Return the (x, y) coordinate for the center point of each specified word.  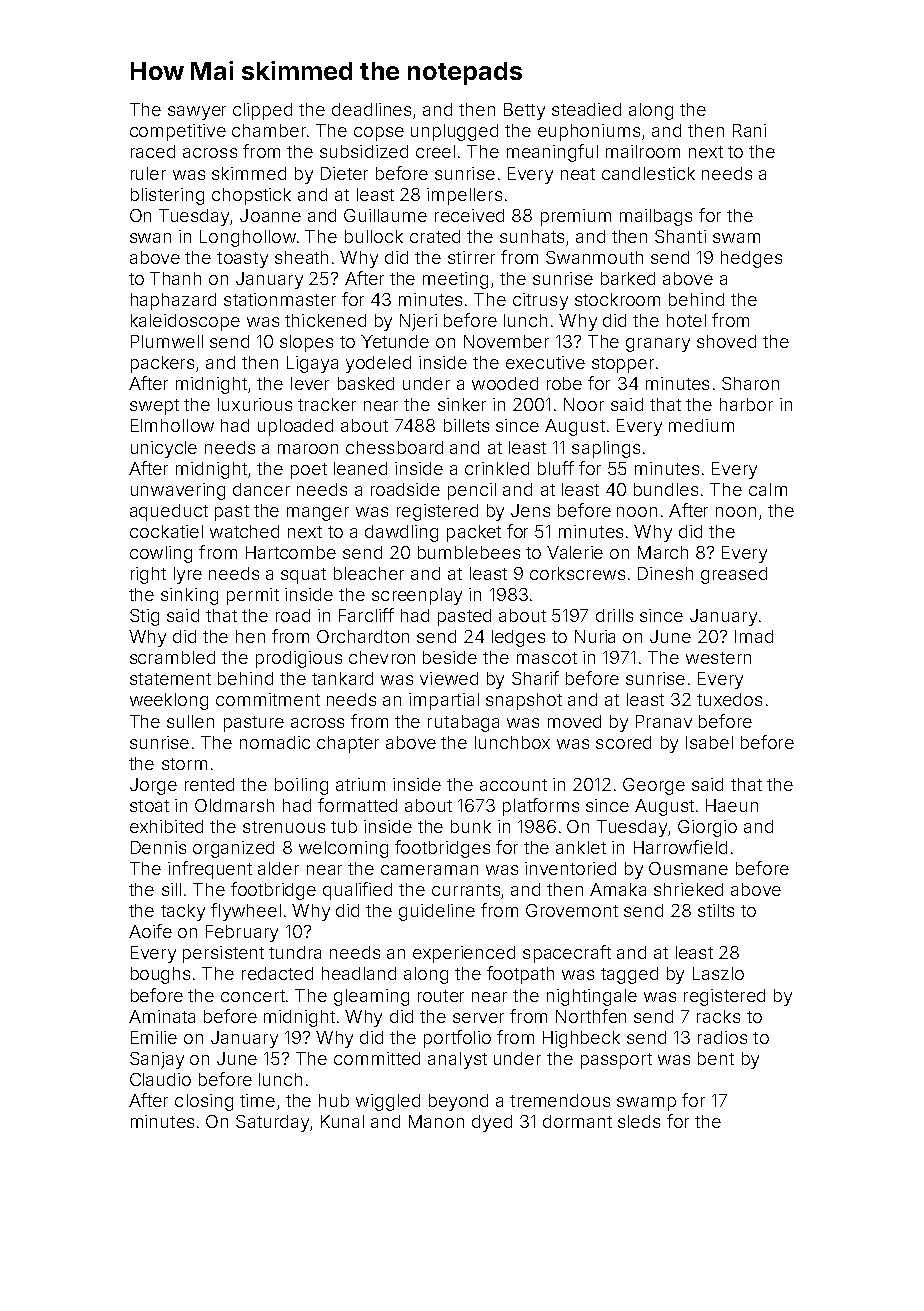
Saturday (272, 1123)
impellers (464, 196)
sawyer (197, 113)
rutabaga (463, 723)
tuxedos (729, 699)
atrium (360, 784)
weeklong (169, 701)
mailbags (656, 217)
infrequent (210, 870)
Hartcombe (291, 552)
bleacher (369, 573)
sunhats (532, 236)
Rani (749, 130)
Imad (754, 636)
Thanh (175, 278)
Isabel (709, 742)
